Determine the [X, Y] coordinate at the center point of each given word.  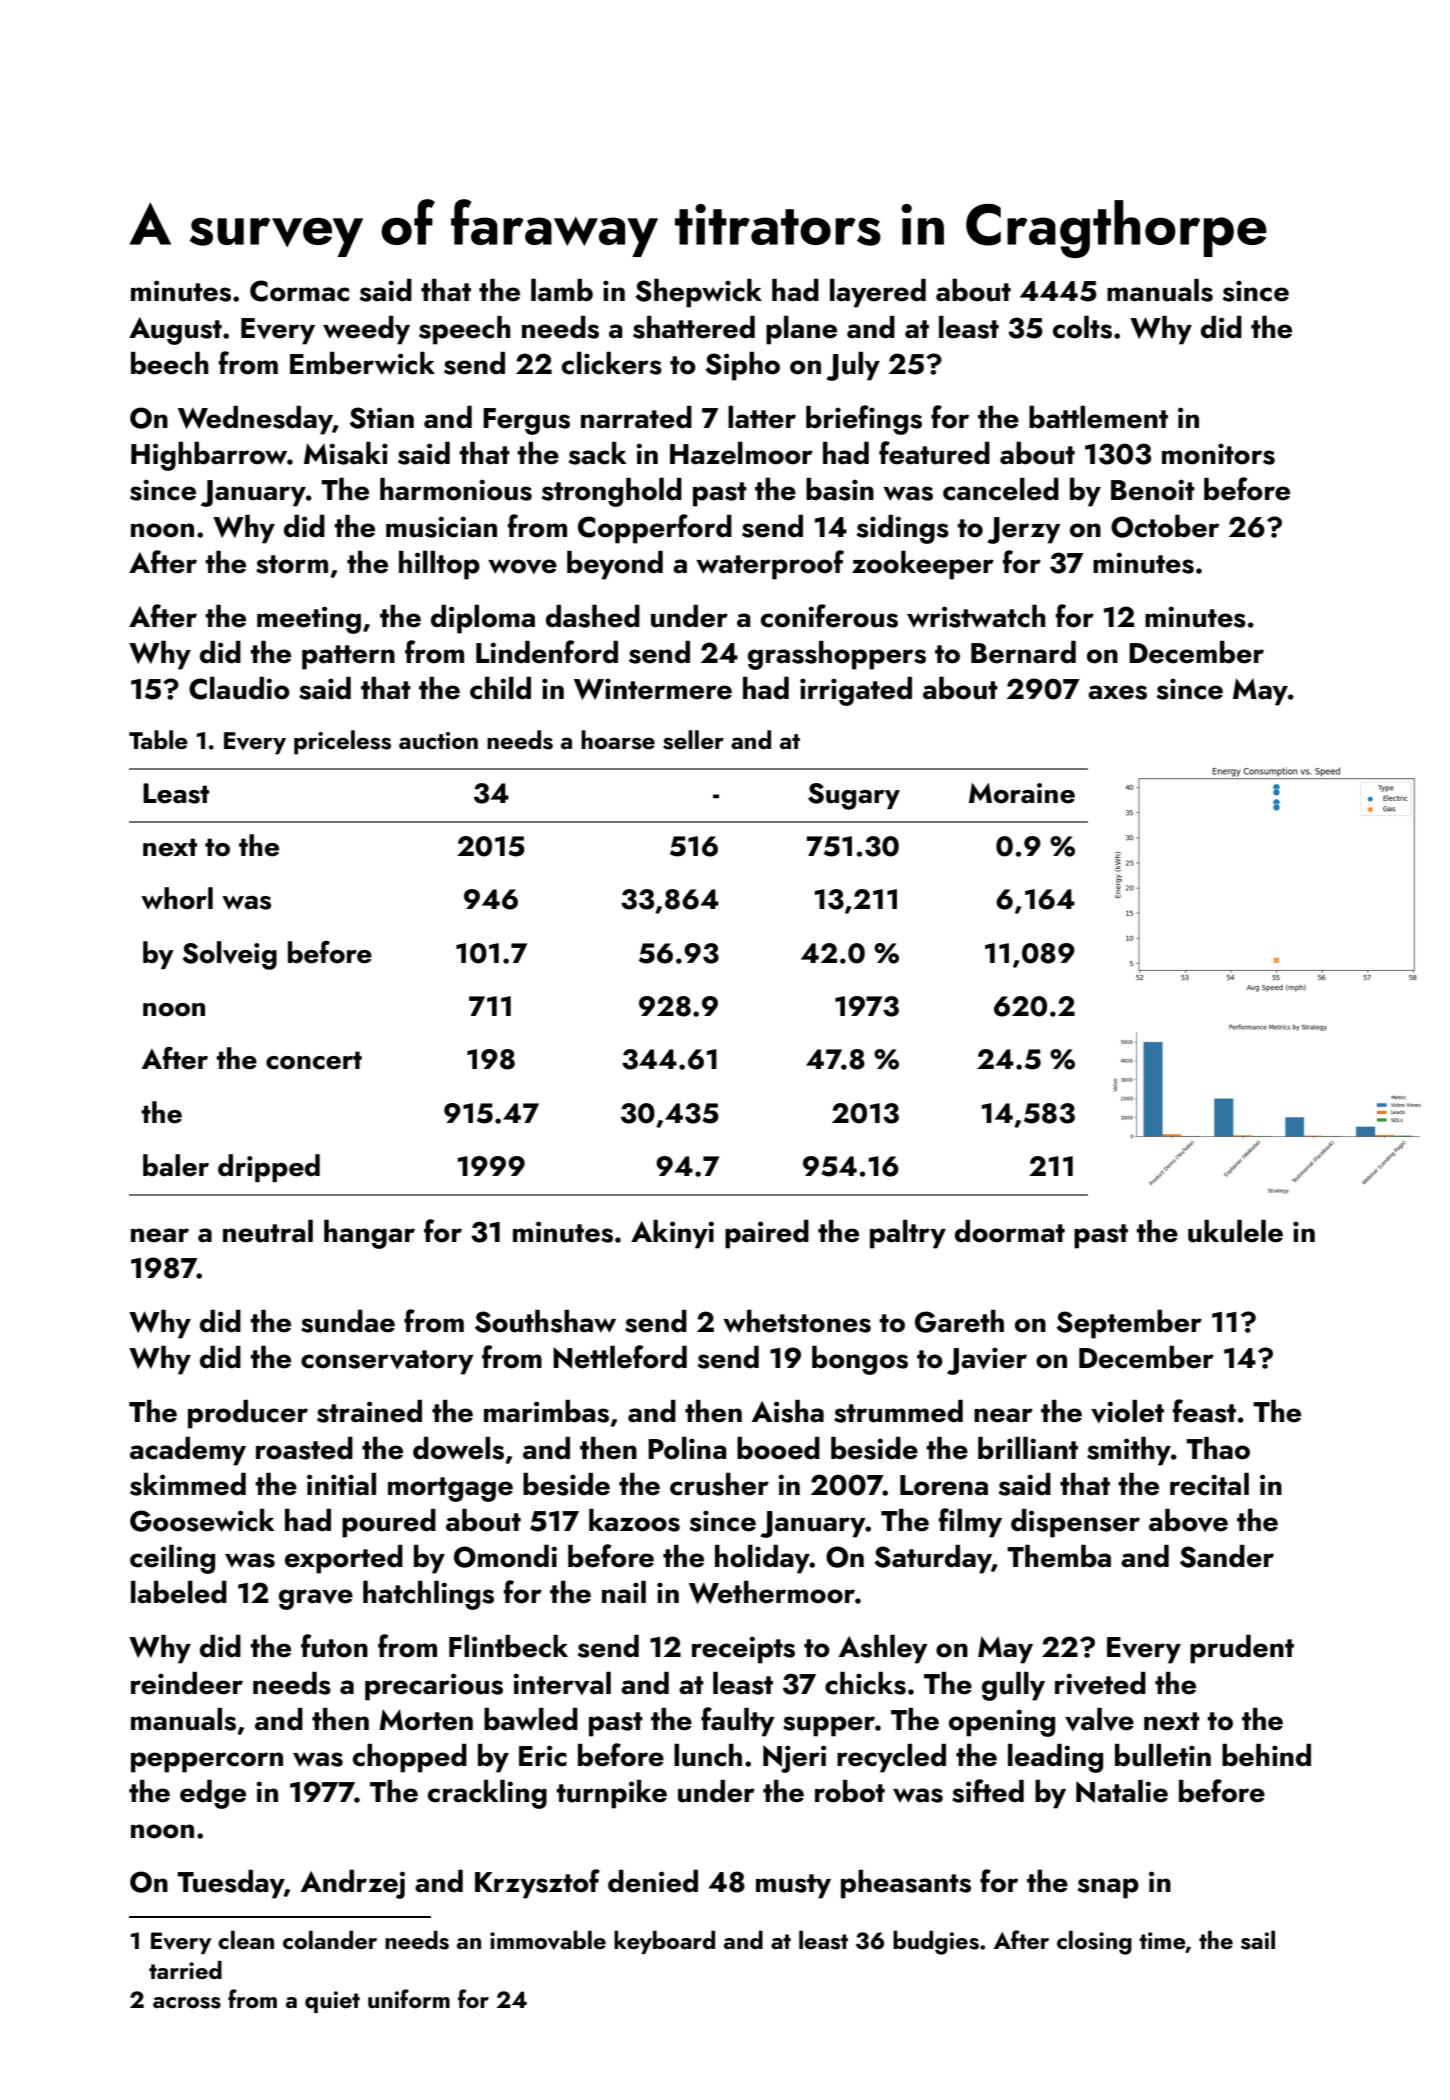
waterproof [770, 565]
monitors [1218, 454]
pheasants [906, 1884]
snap [1108, 1888]
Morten [426, 1720]
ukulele [1235, 1231]
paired [767, 1234]
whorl [177, 898]
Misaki [346, 453]
